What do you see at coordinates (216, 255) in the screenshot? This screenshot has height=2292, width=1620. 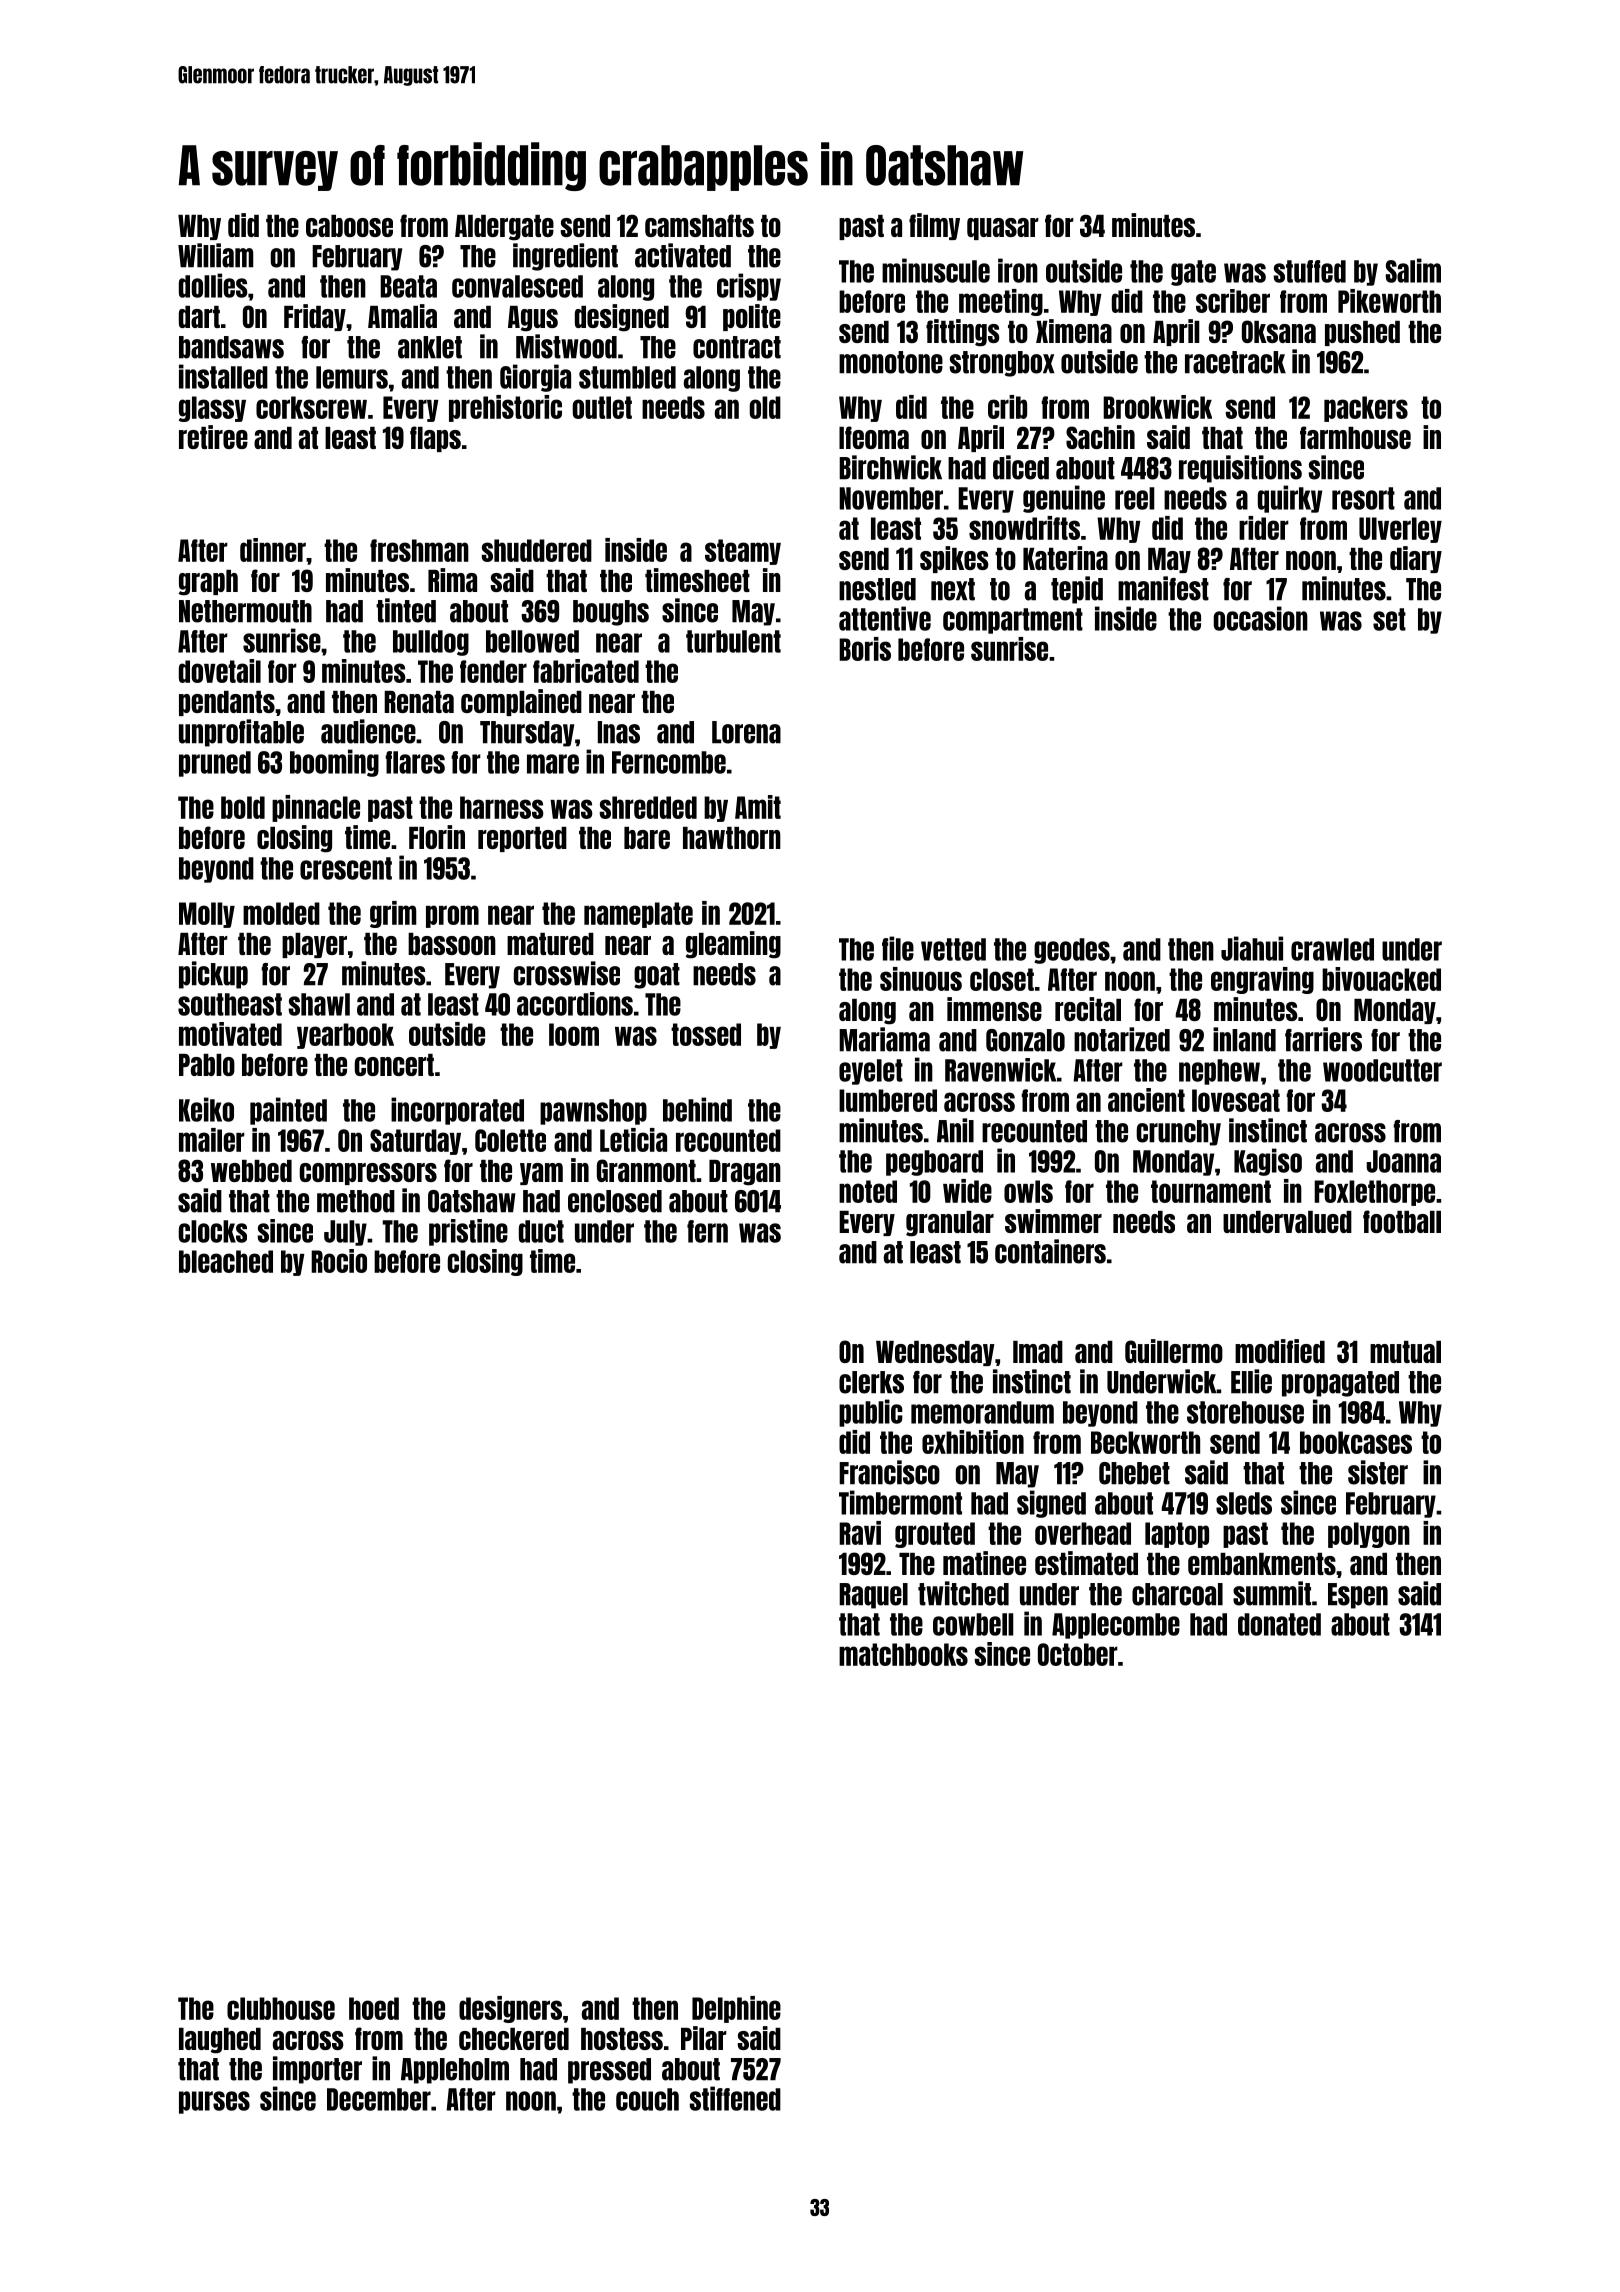 I see `William` at bounding box center [216, 255].
